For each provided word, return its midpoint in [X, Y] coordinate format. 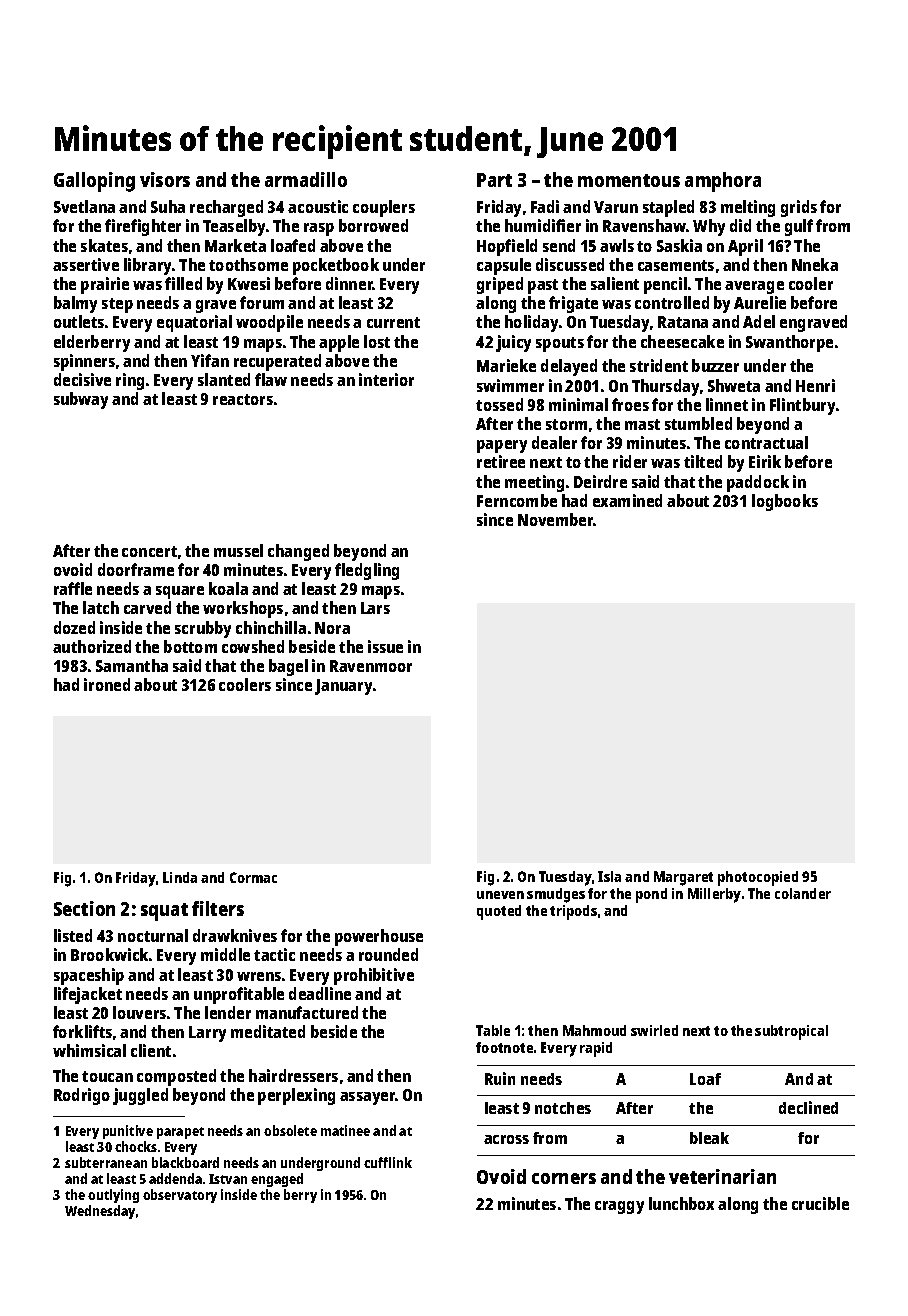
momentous [629, 180]
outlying [113, 1196]
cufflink [388, 1162]
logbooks [785, 502]
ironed [107, 684]
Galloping [94, 182]
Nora [332, 628]
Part [494, 180]
